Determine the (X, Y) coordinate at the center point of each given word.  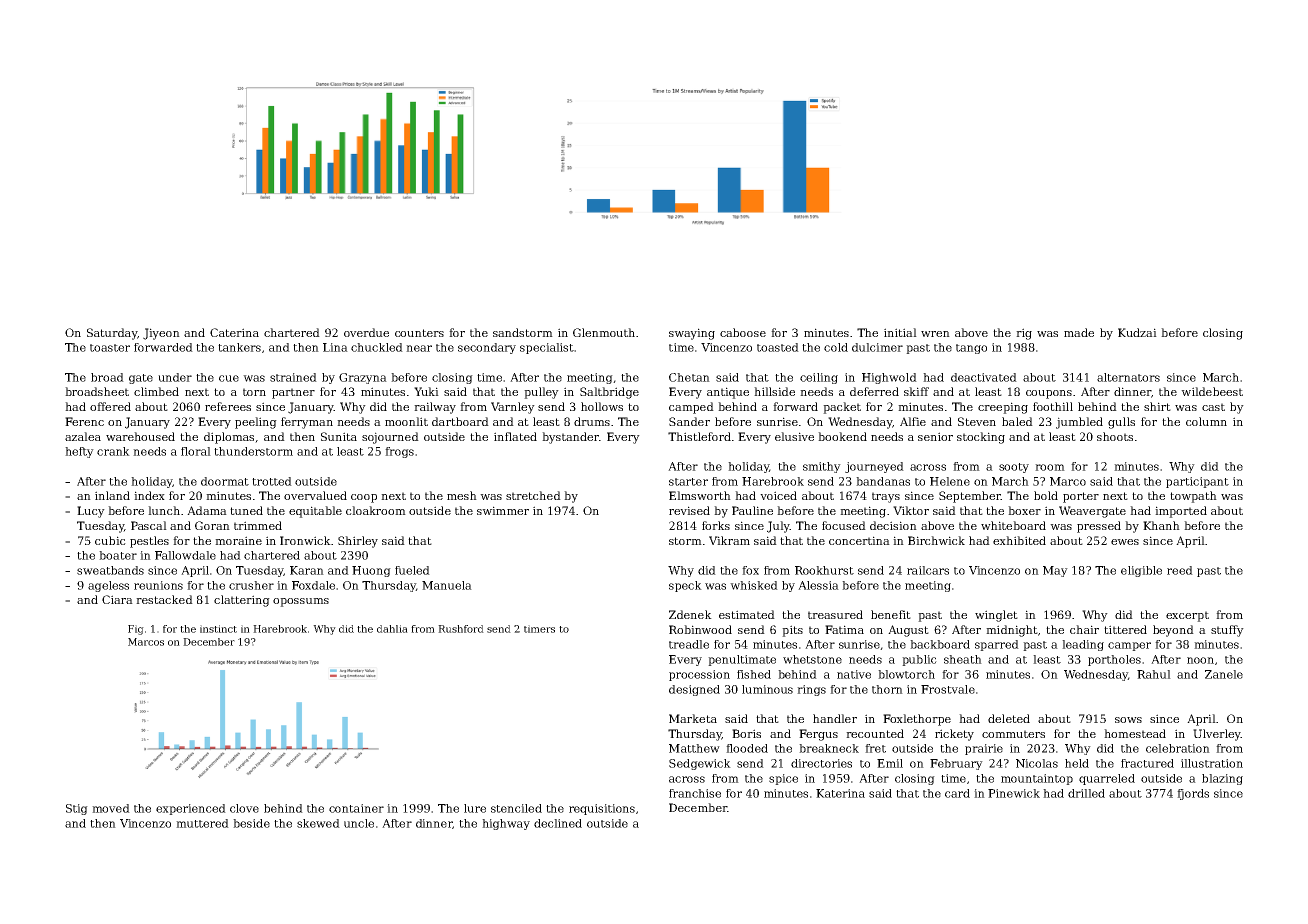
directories (821, 763)
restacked (164, 599)
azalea (83, 436)
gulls (1121, 423)
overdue (366, 332)
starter (688, 482)
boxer (1024, 510)
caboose (743, 332)
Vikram (729, 540)
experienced (191, 809)
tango (971, 349)
